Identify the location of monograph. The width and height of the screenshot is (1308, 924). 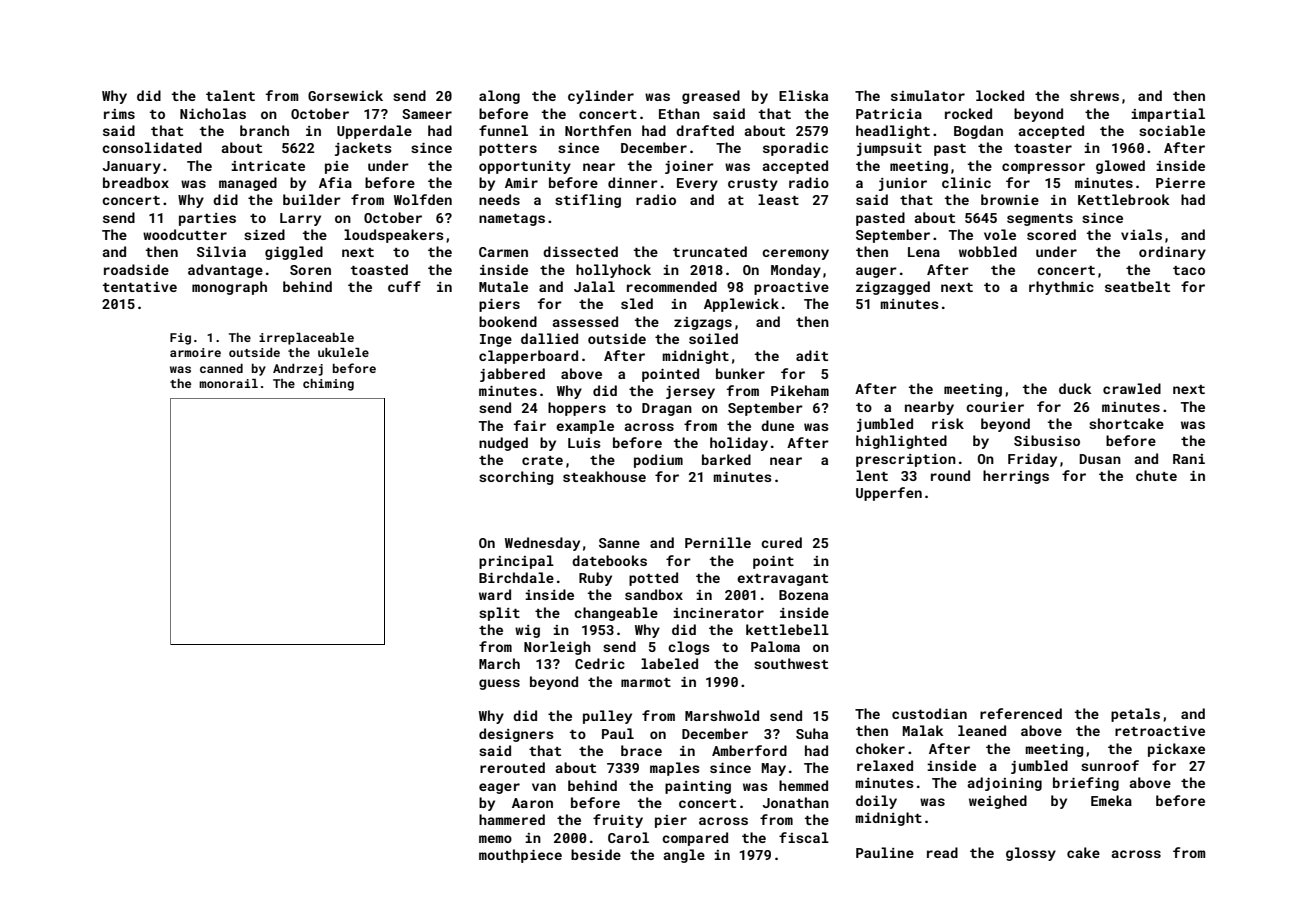
(229, 288).
